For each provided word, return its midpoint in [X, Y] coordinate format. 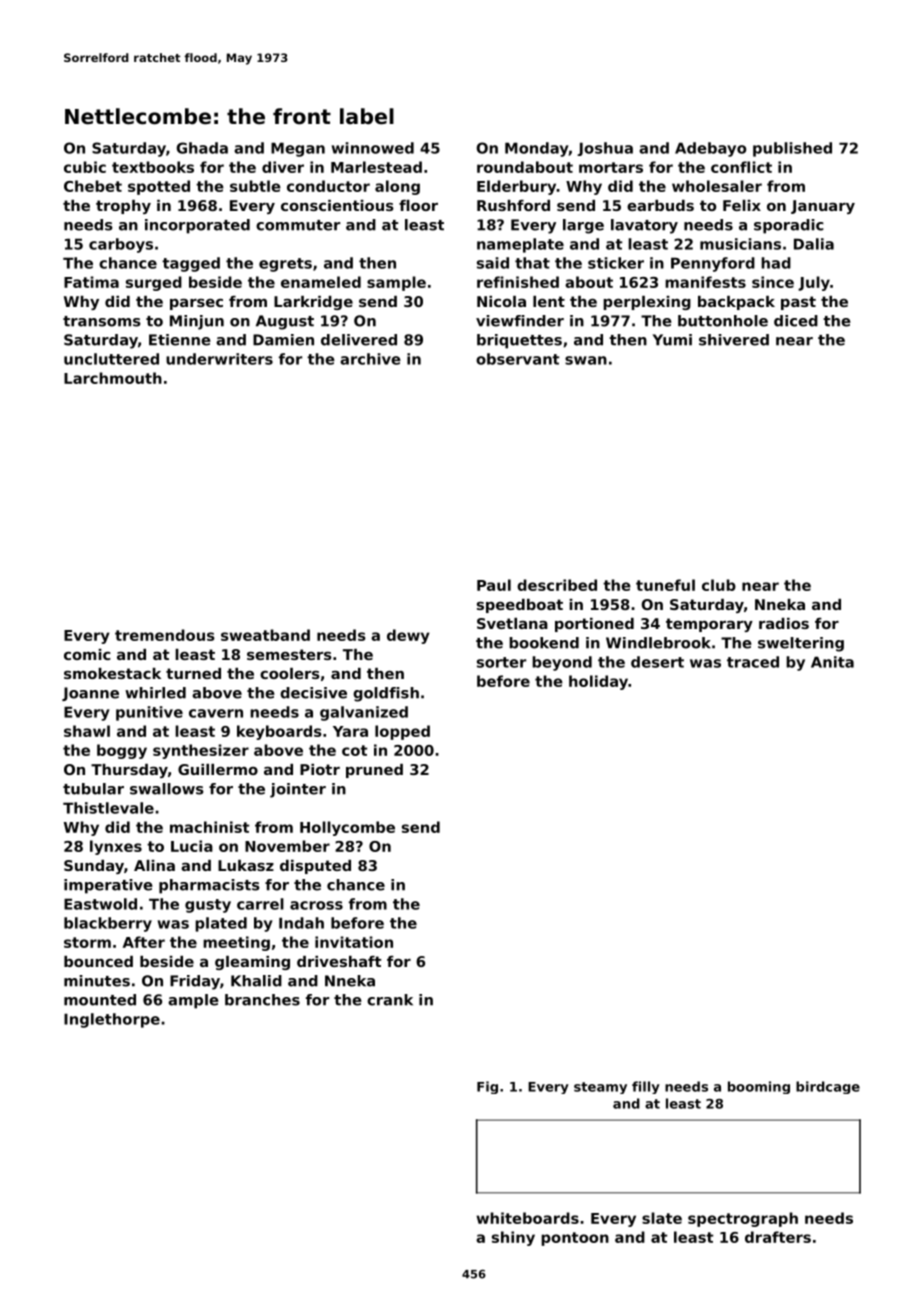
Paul [494, 585]
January [823, 207]
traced [753, 662]
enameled [321, 282]
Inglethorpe [112, 1020]
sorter [501, 662]
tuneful [665, 585]
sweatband [265, 635]
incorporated [197, 226]
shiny [513, 1238]
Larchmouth [113, 378]
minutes [97, 981]
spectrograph [743, 1219]
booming [759, 1087]
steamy [600, 1088]
